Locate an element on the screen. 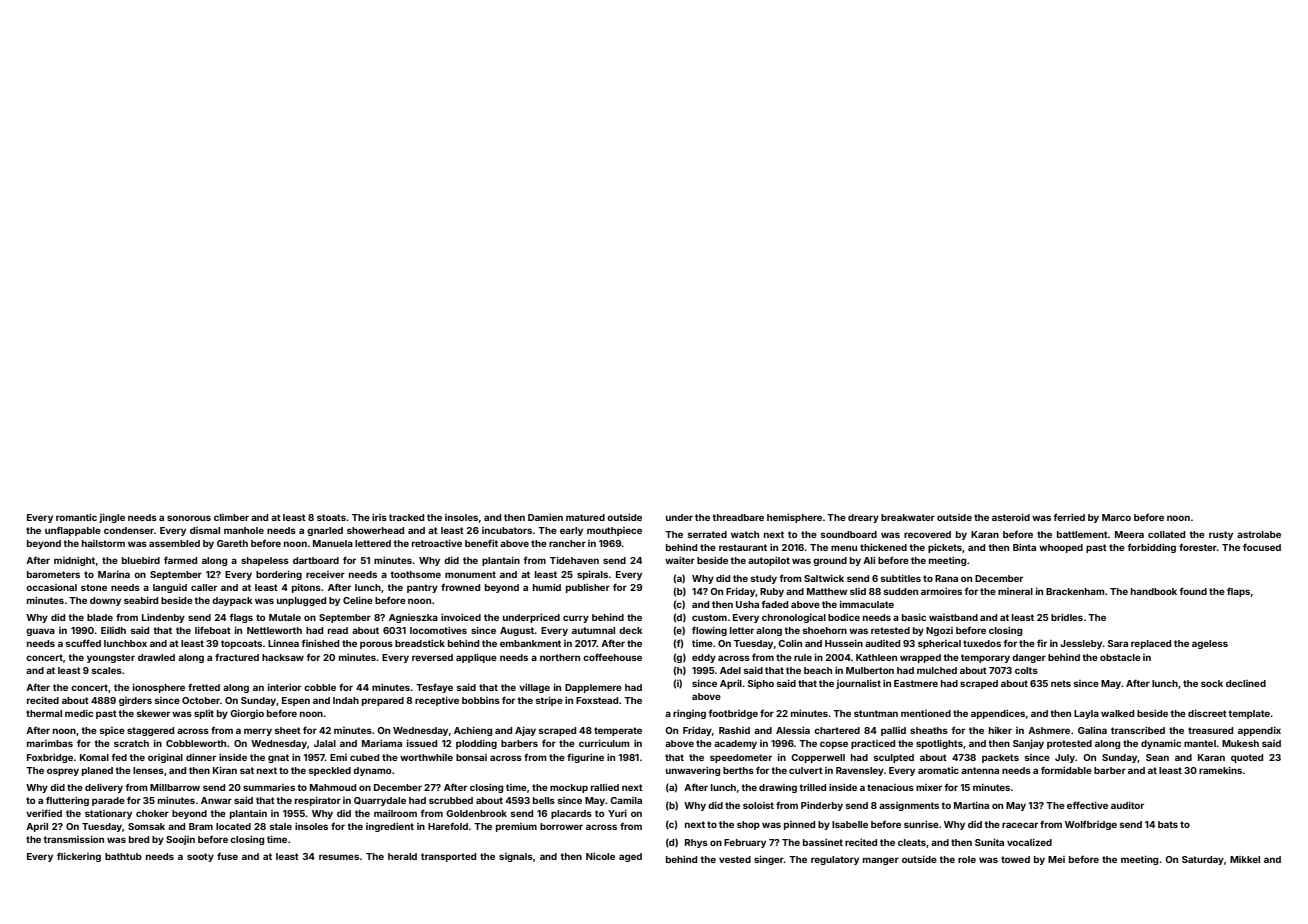  temporary is located at coordinates (985, 658).
